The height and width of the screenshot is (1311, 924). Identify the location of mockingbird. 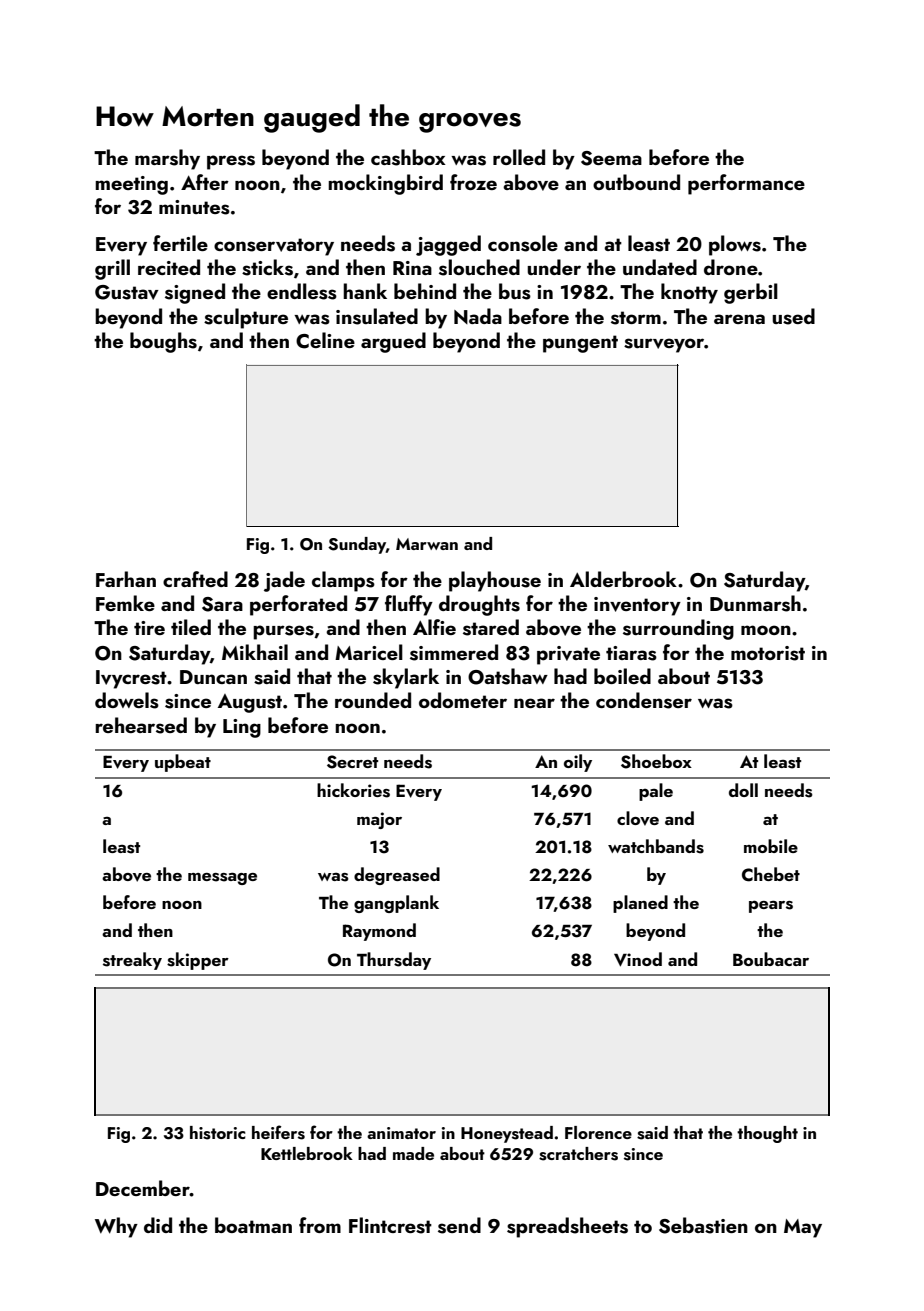
(385, 184).
